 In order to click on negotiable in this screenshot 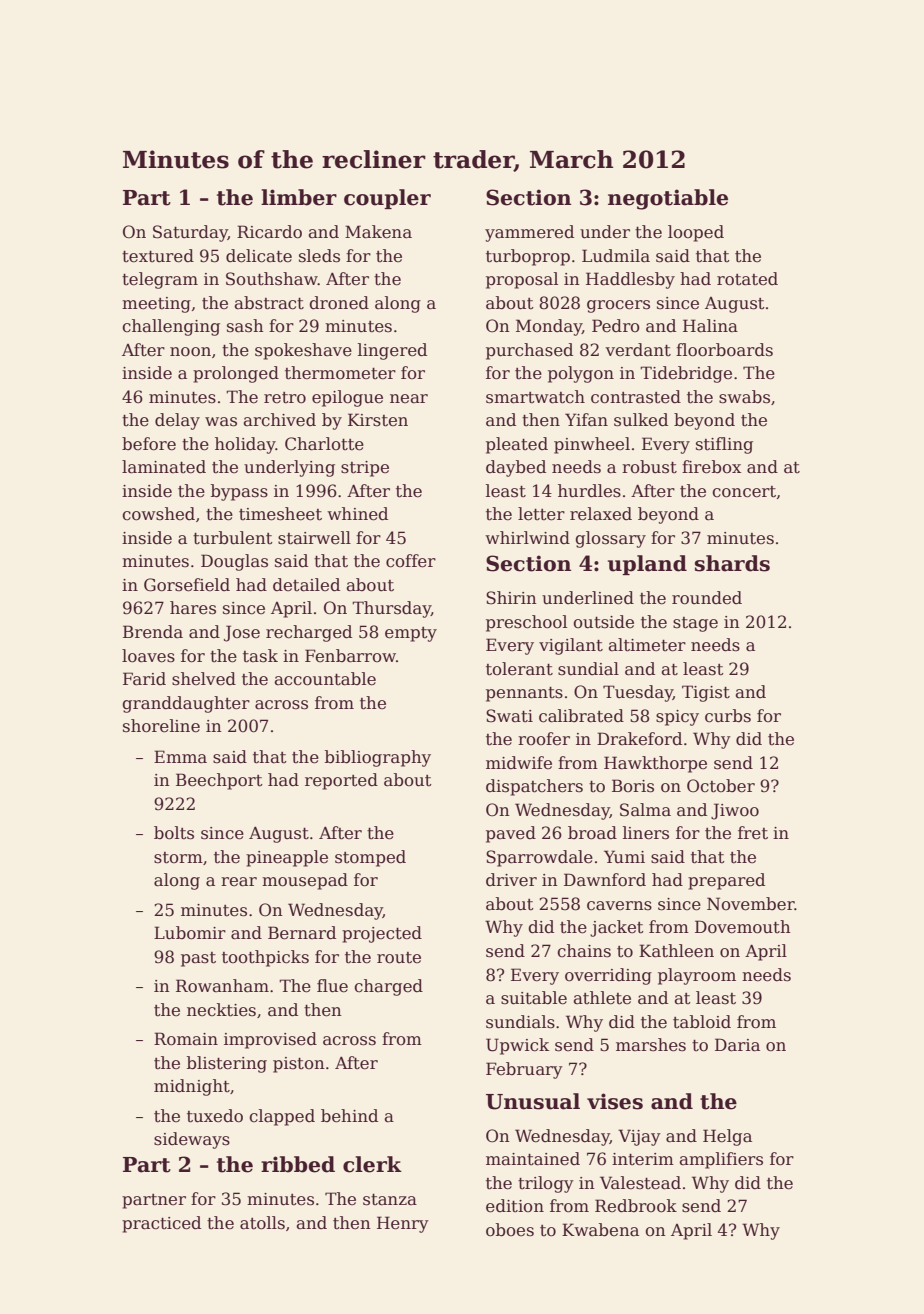, I will do `click(668, 199)`.
